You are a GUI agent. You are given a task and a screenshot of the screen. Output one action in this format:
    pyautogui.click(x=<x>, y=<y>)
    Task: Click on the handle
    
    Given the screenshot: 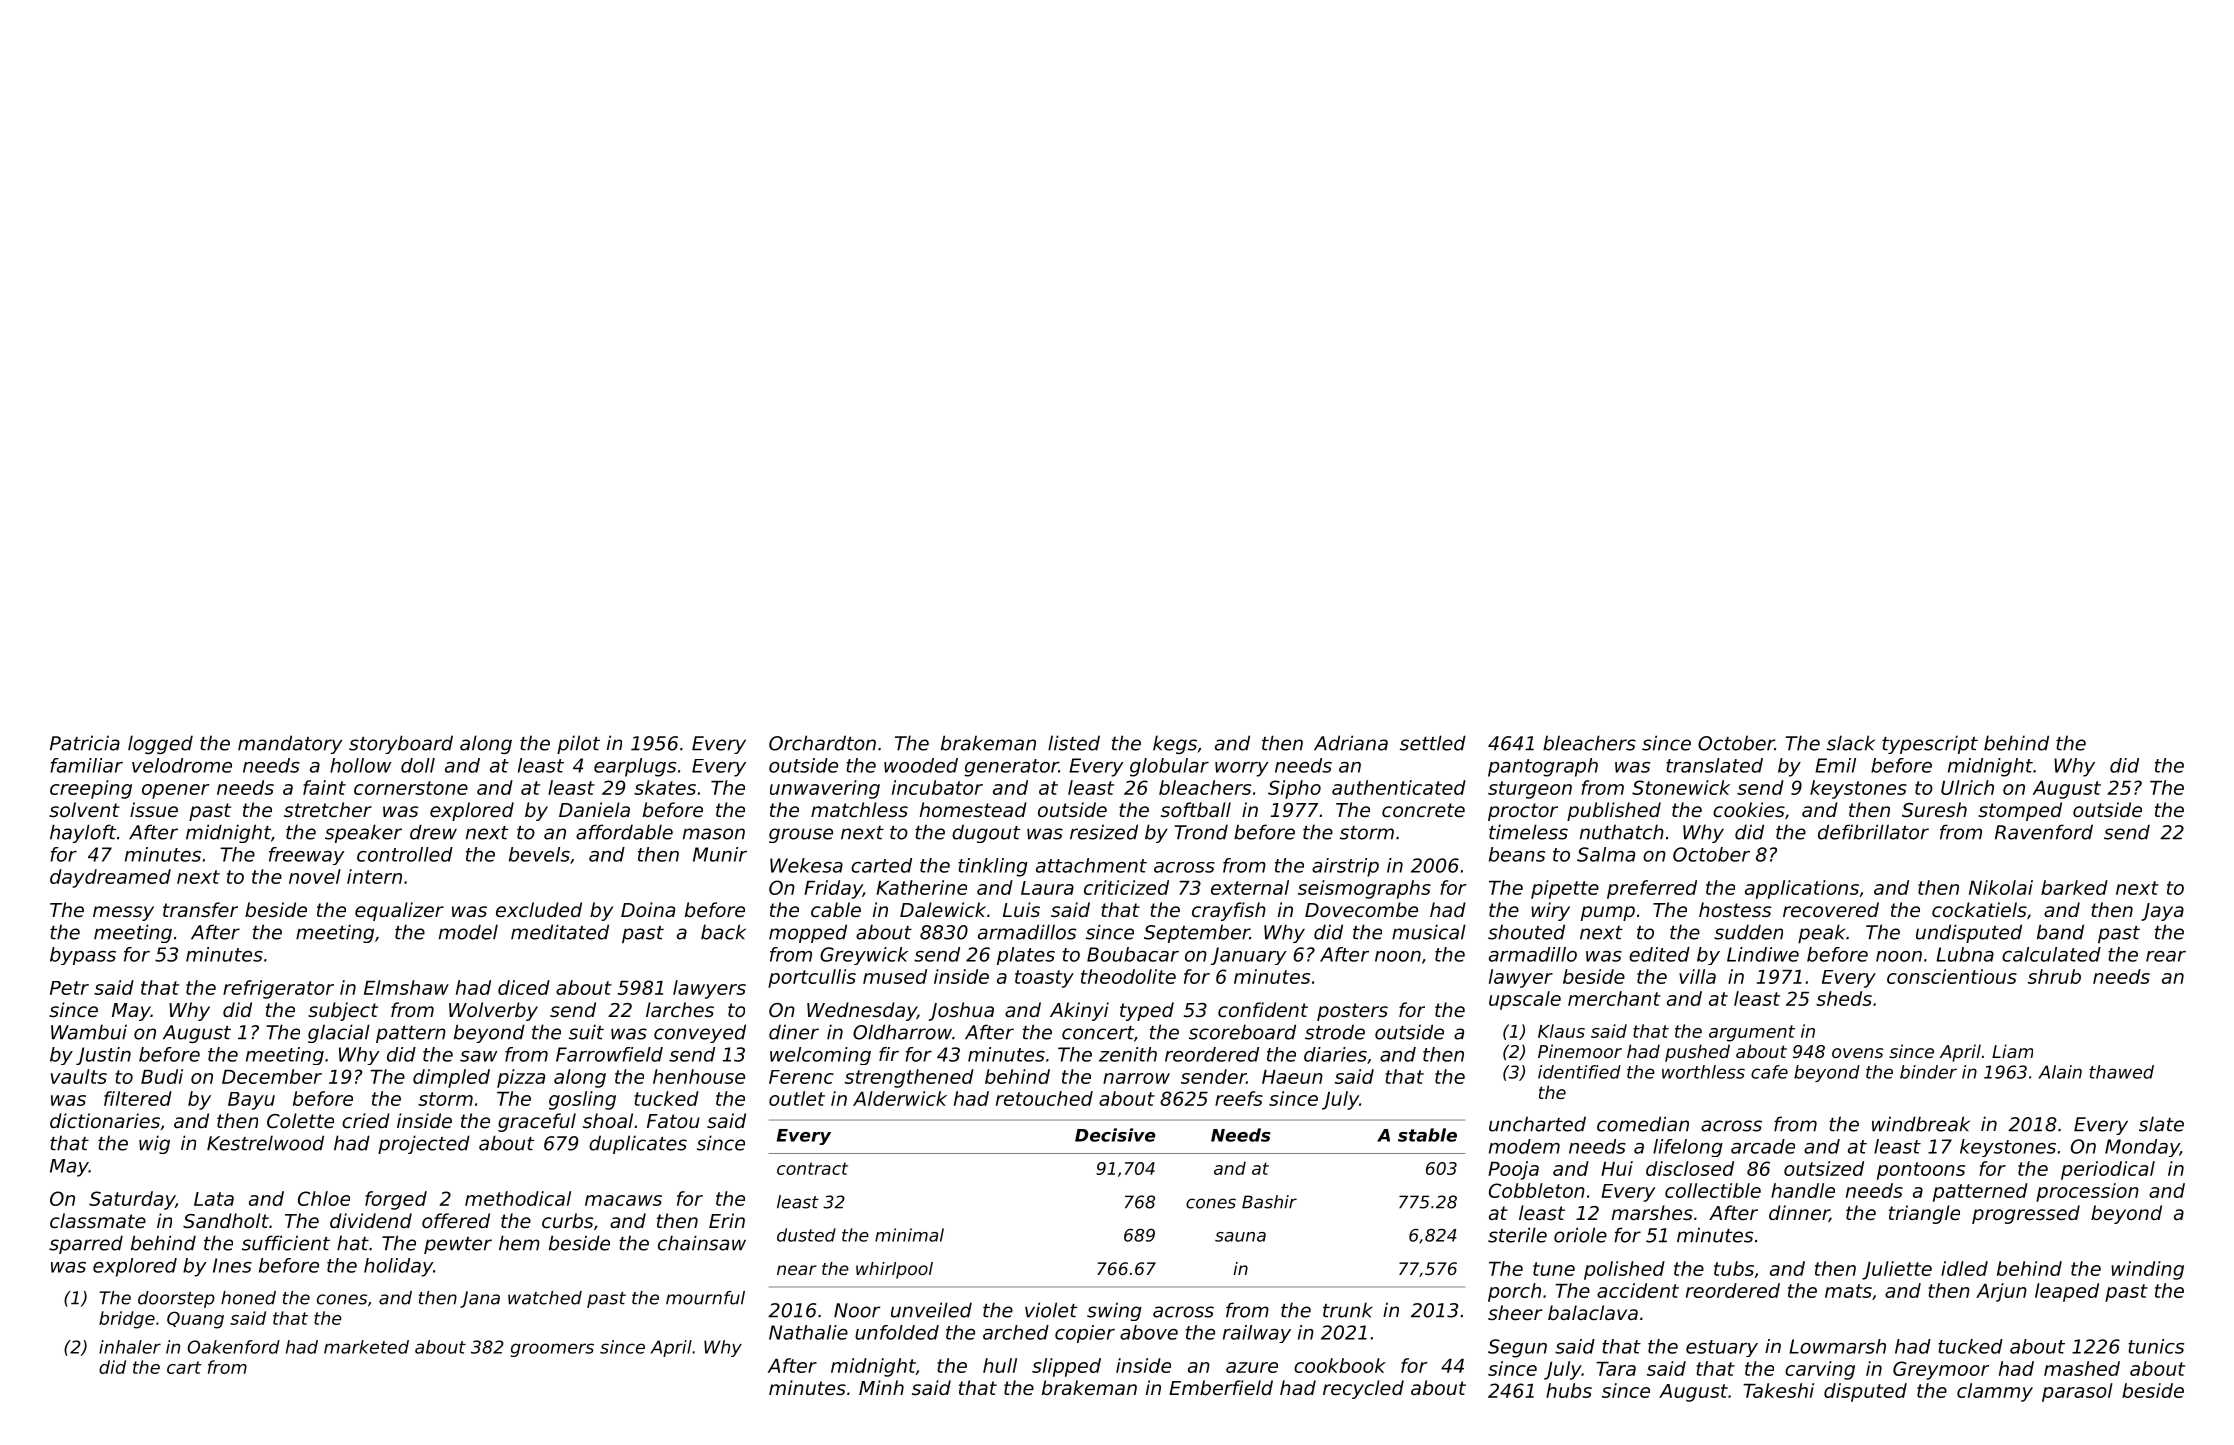 What is the action you would take?
    pyautogui.click(x=1803, y=1190)
